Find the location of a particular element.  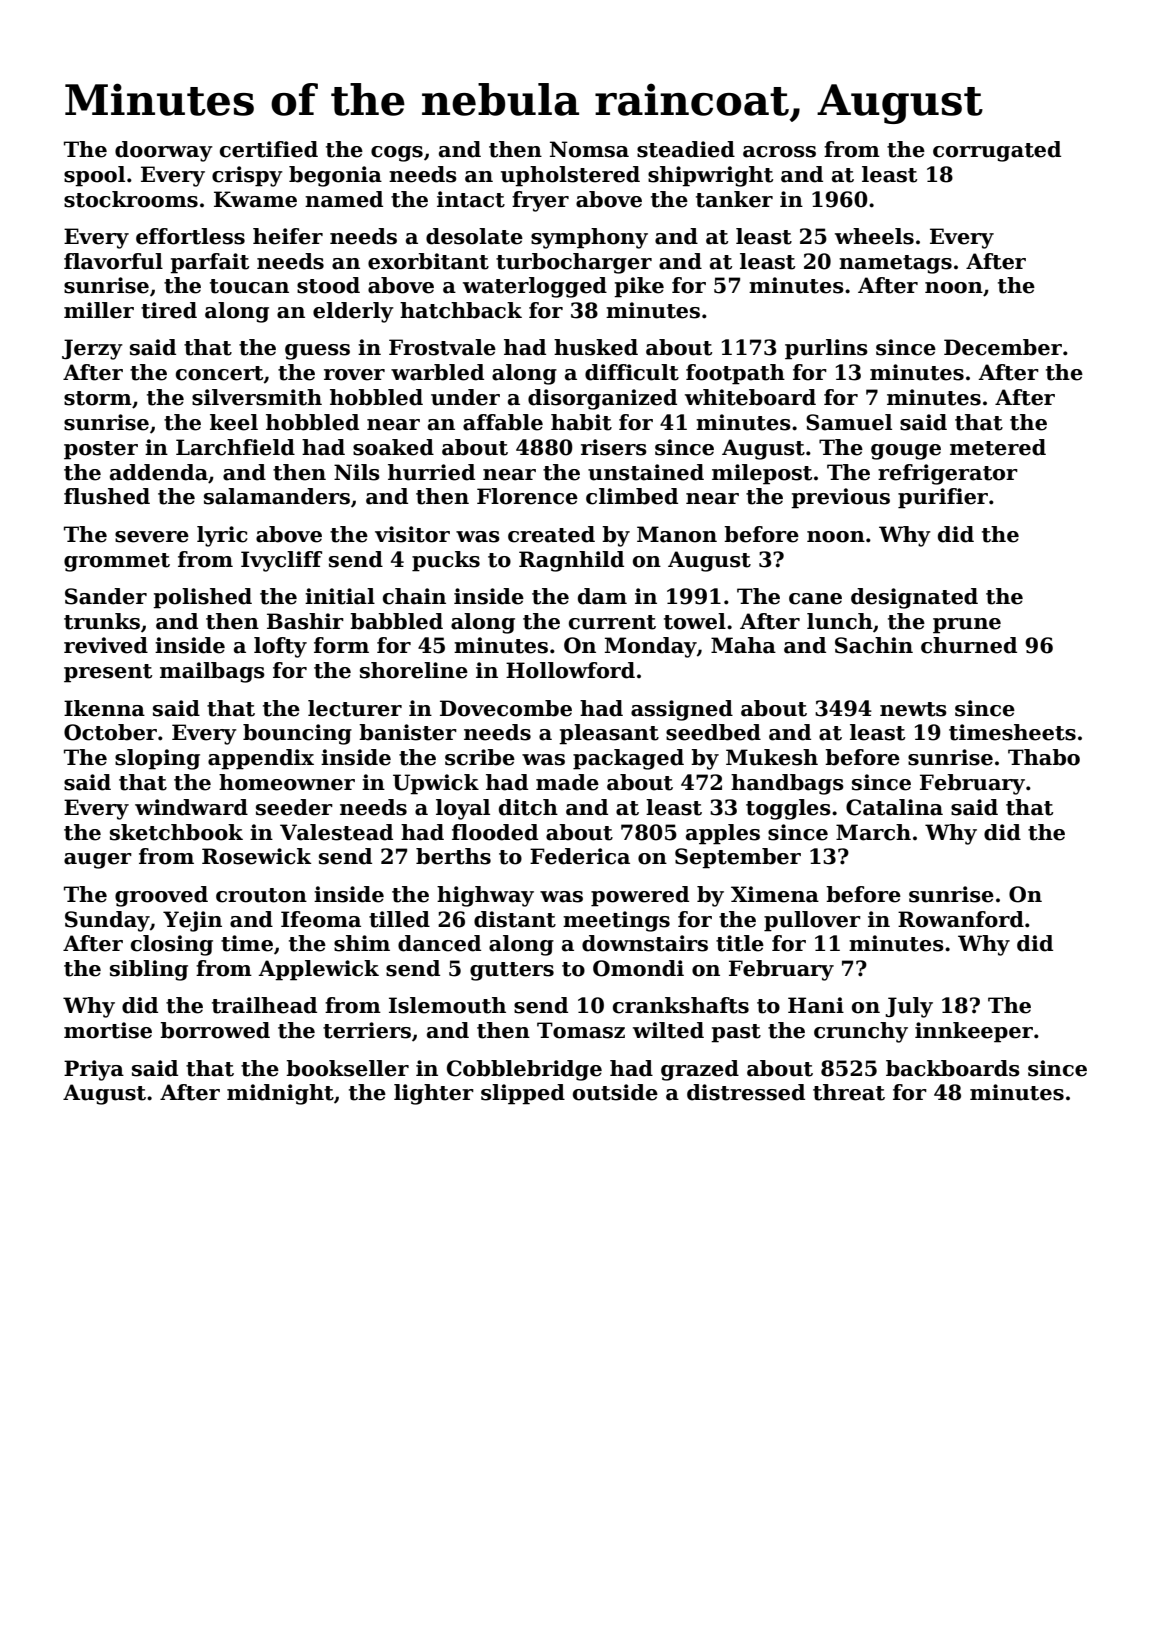

prune is located at coordinates (967, 626).
